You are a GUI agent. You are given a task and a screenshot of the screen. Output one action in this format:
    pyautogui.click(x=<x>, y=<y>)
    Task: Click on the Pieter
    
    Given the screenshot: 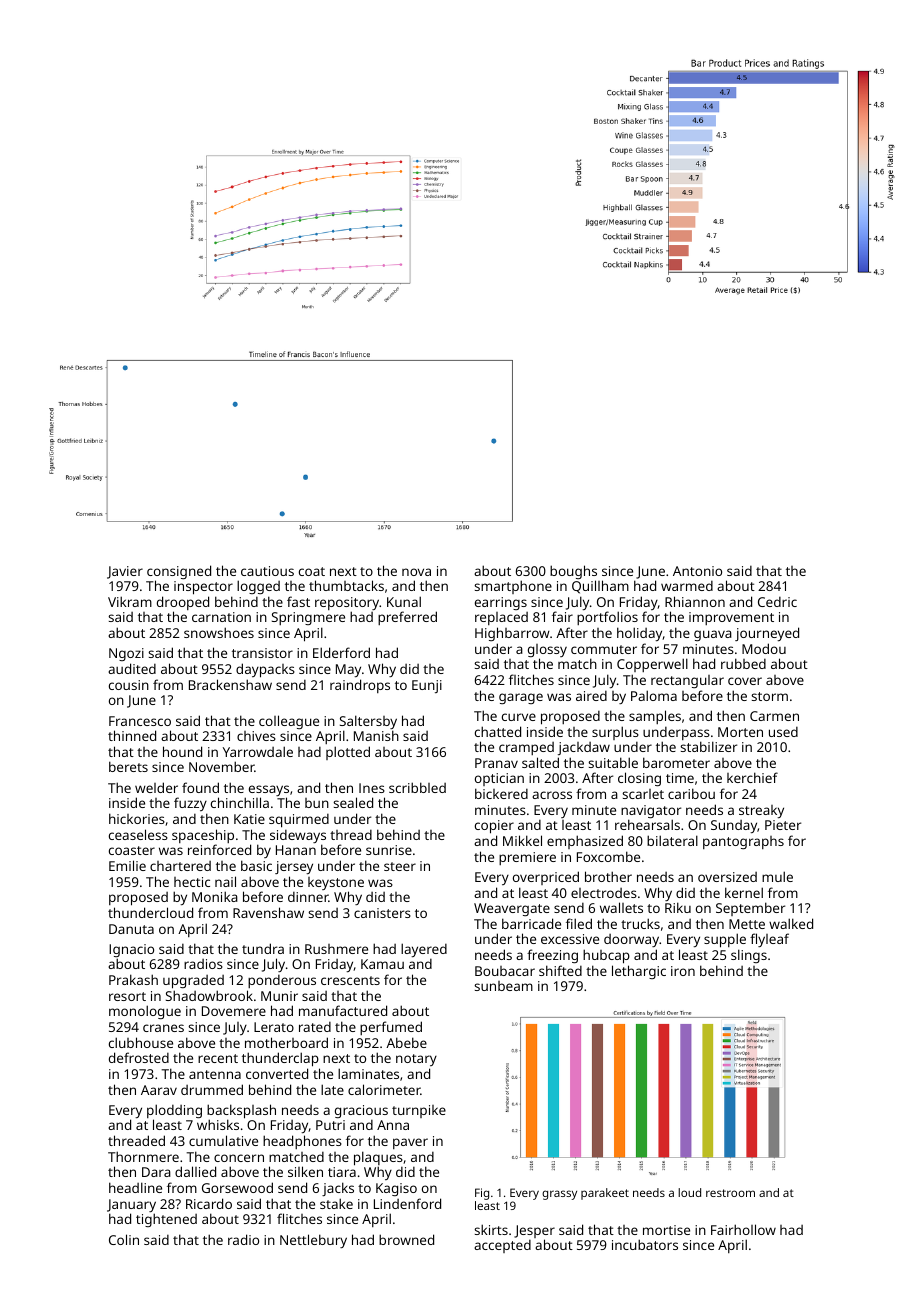 What is the action you would take?
    pyautogui.click(x=783, y=825)
